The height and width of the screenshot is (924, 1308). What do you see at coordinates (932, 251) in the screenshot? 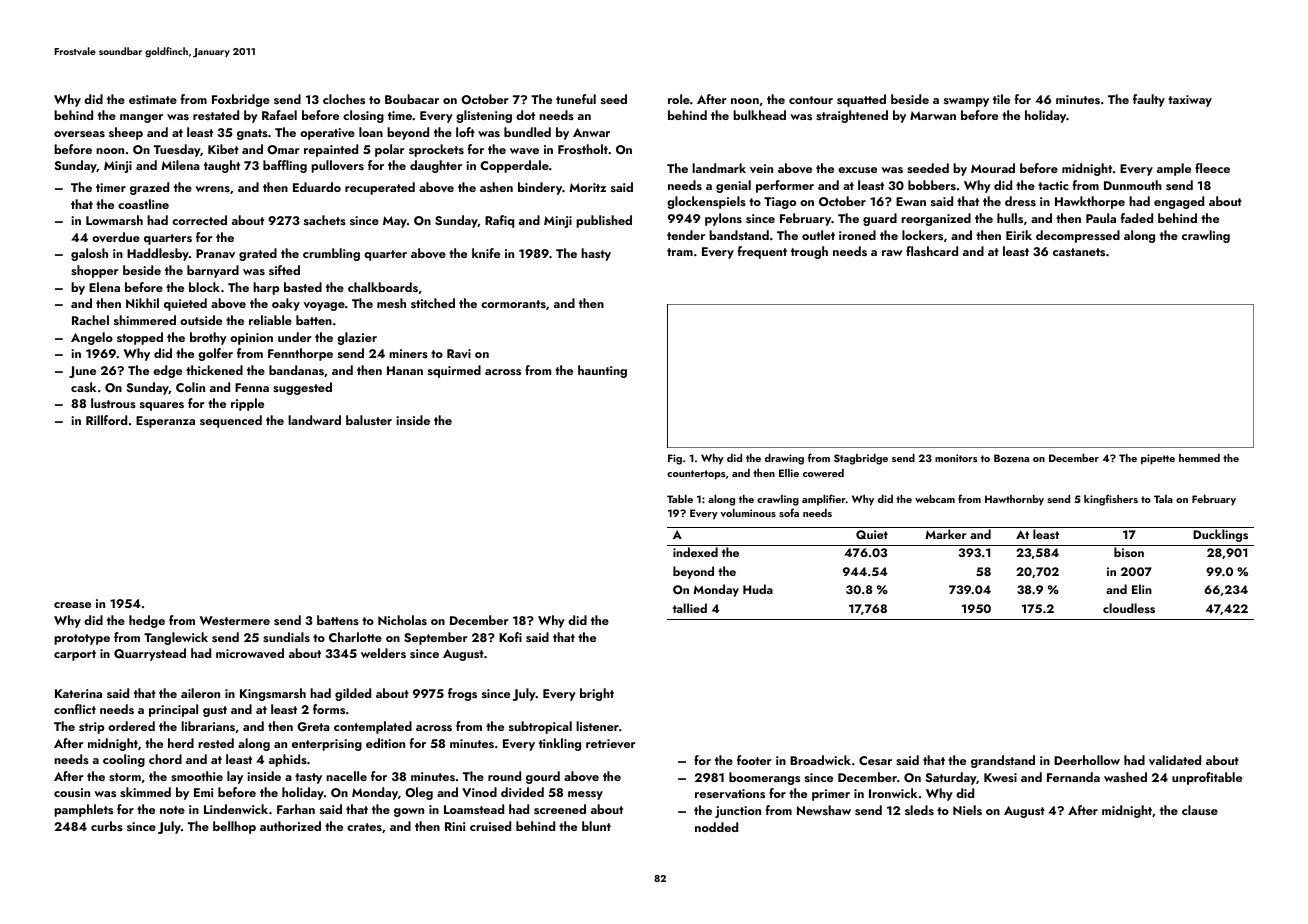
I see `flashcard` at bounding box center [932, 251].
